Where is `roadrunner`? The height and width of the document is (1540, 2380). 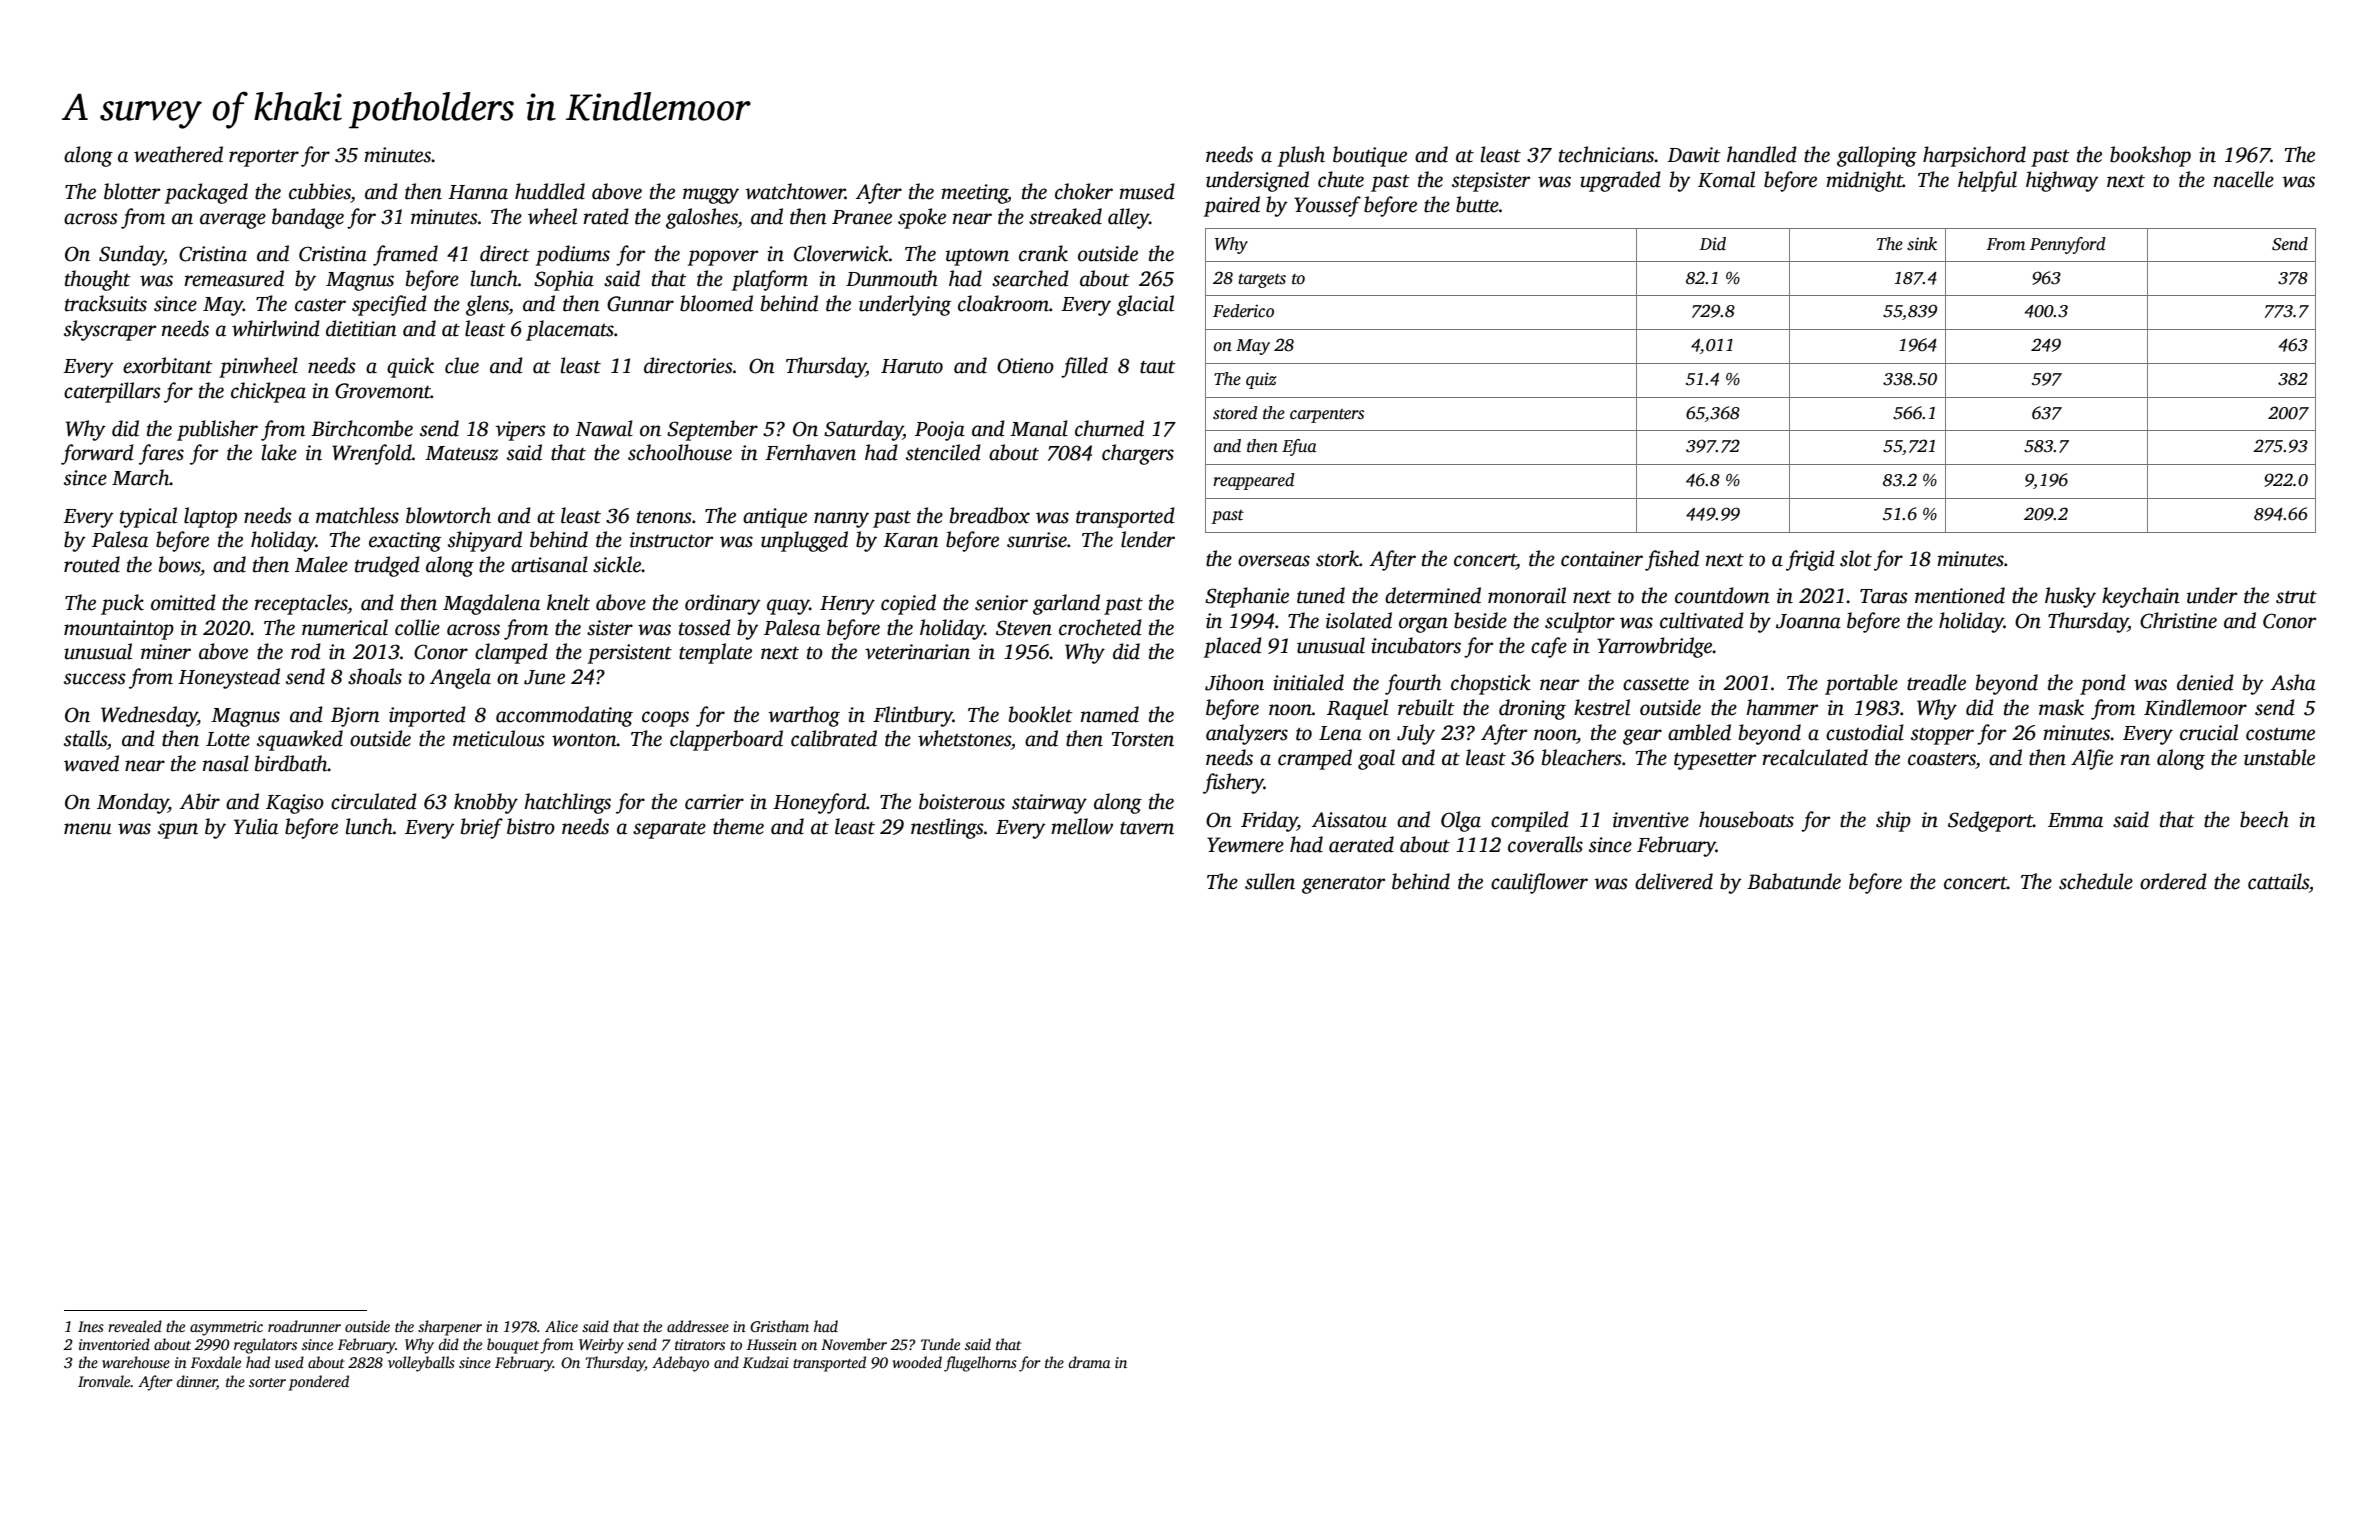
roadrunner is located at coordinates (304, 1326).
